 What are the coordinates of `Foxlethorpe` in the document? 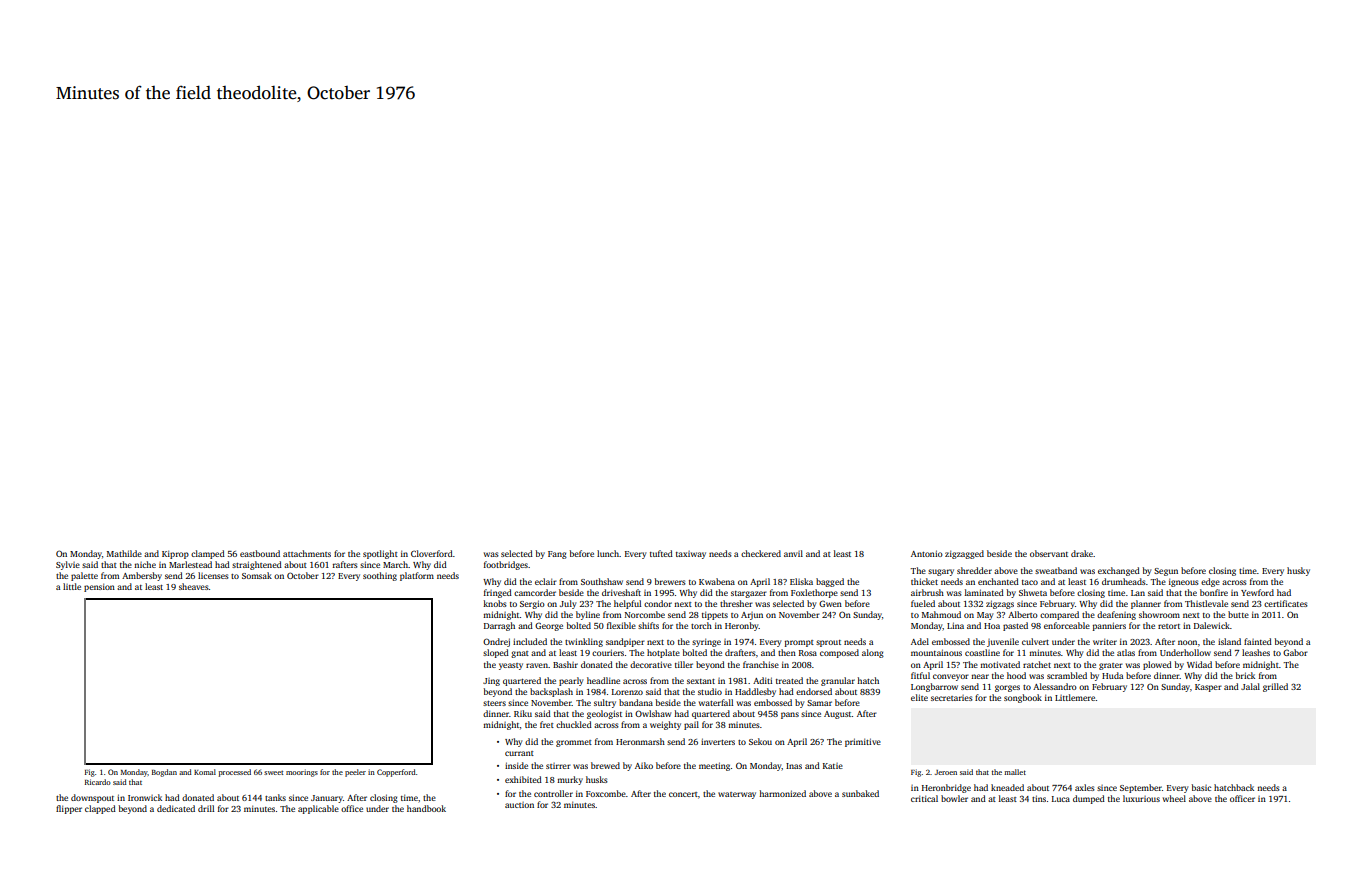 It's located at (814, 593).
